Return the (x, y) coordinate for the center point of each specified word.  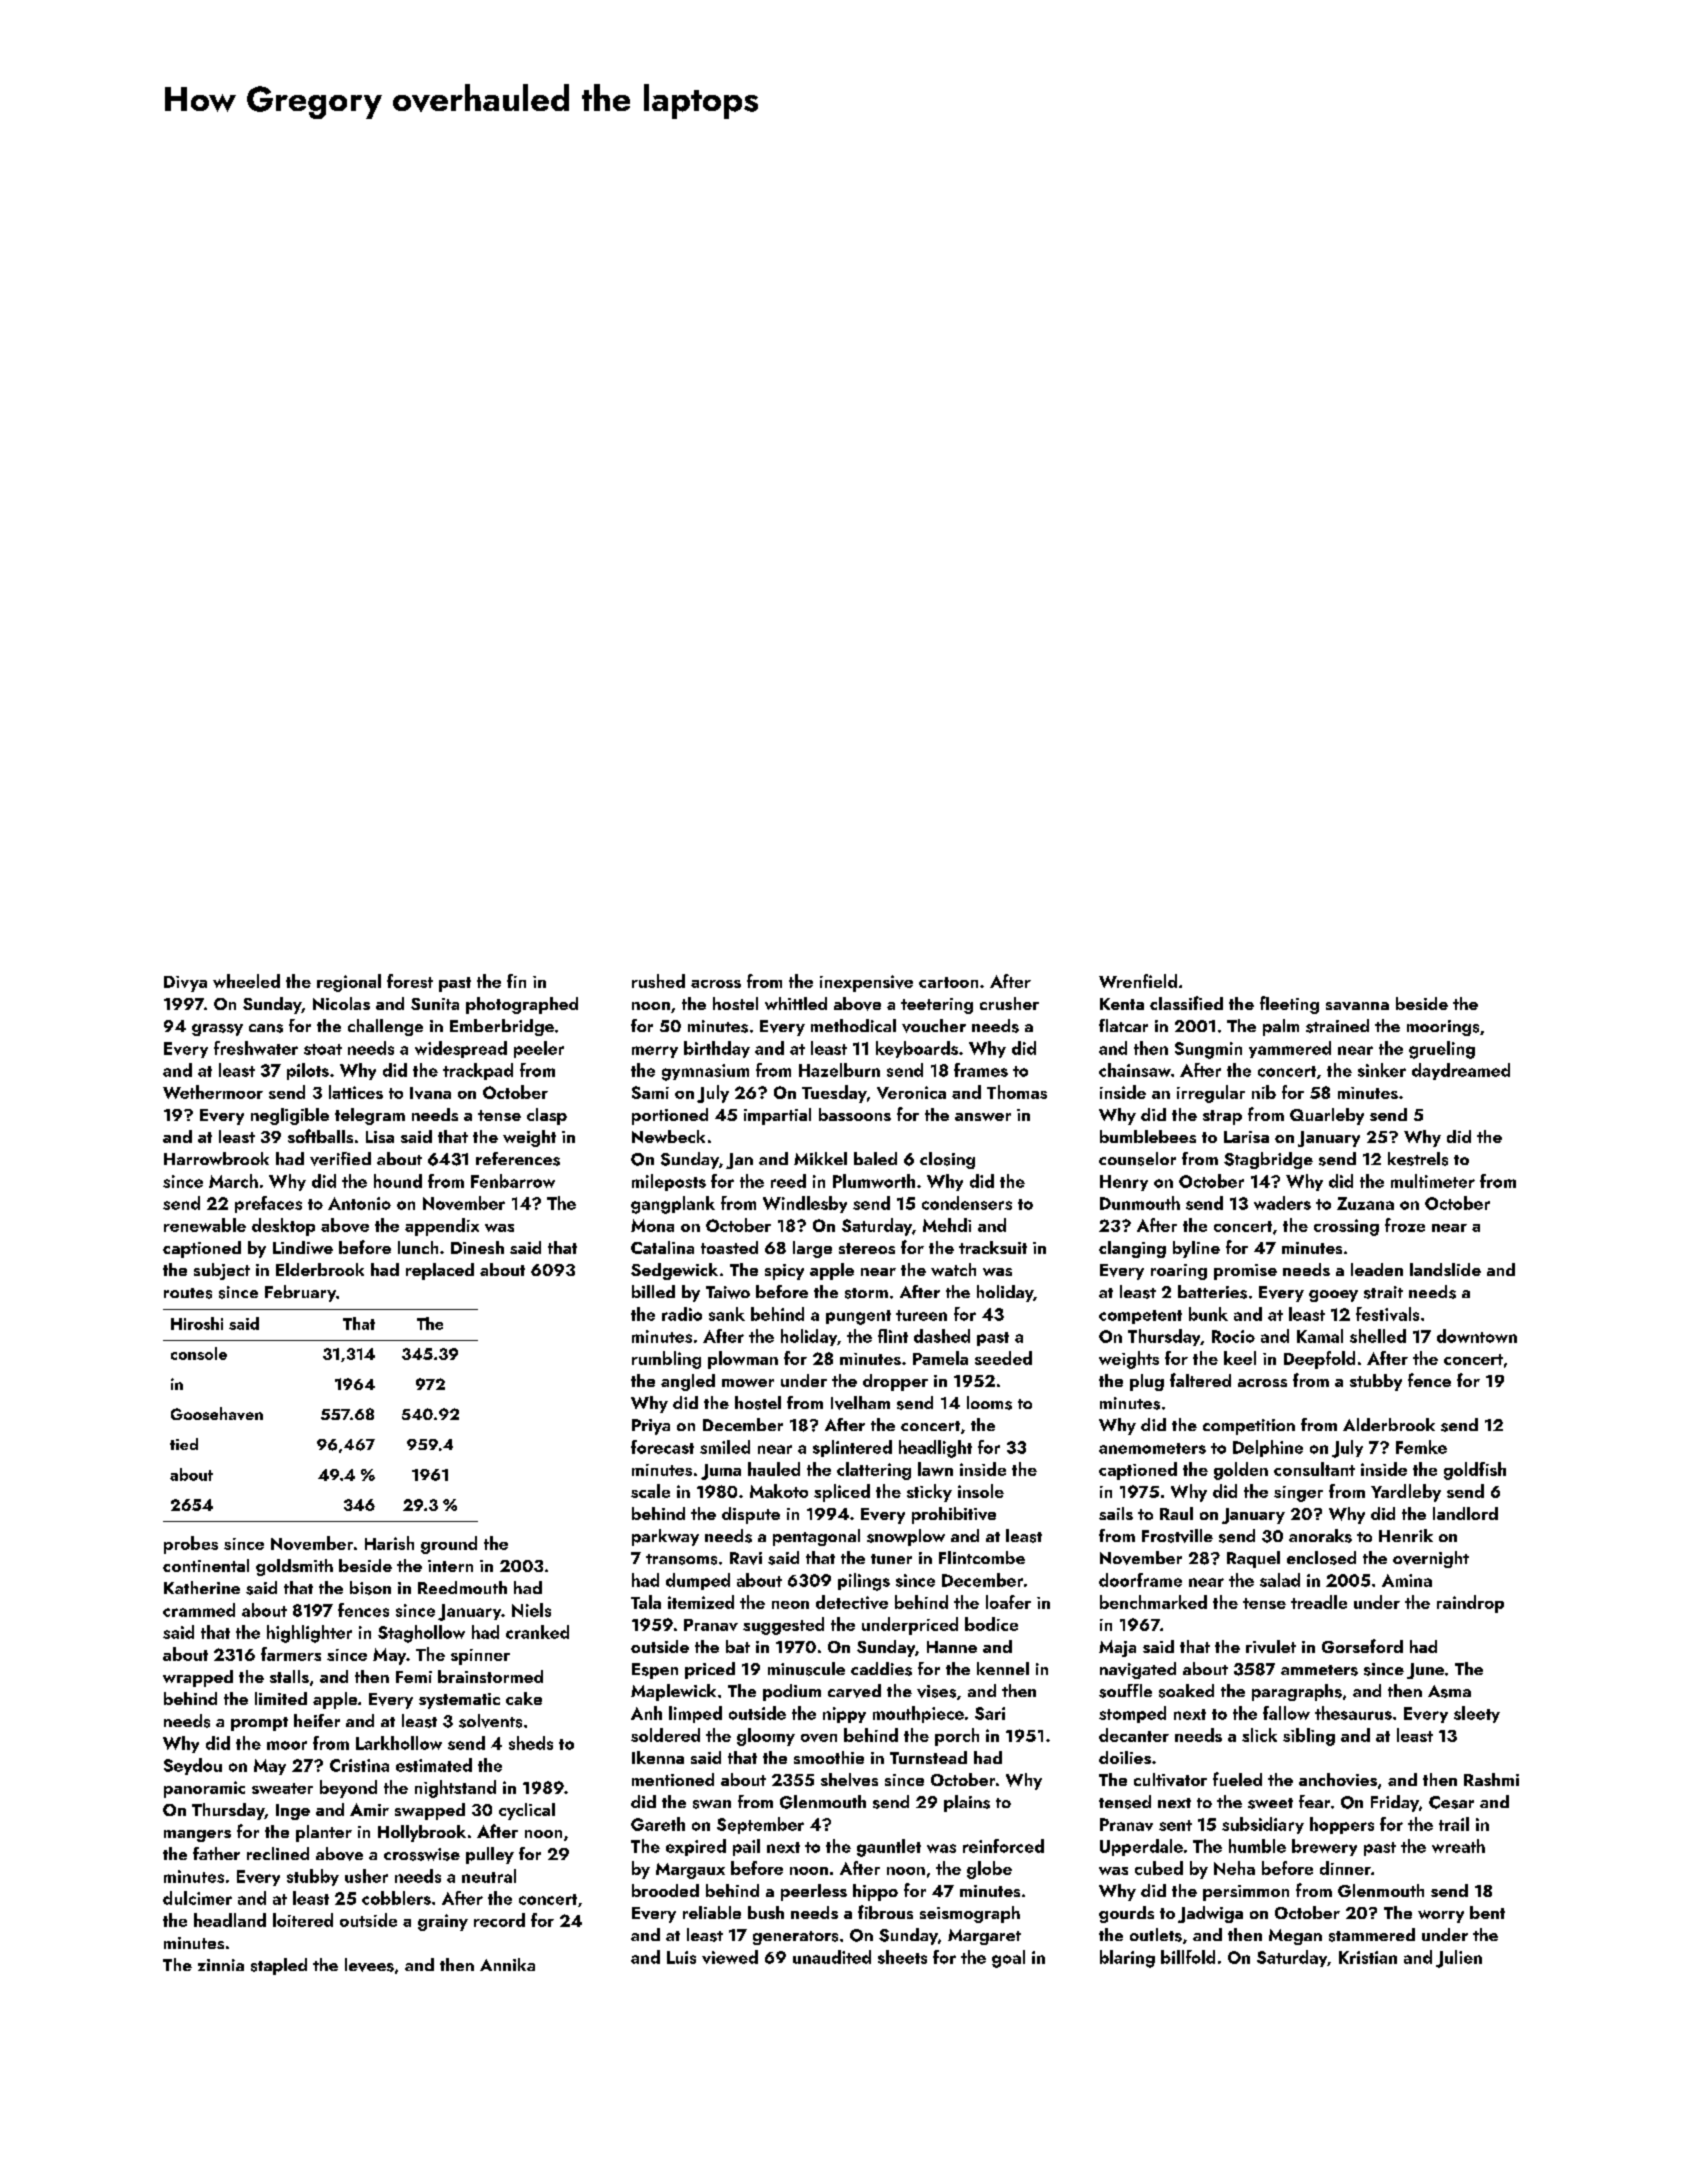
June (1425, 1671)
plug (1147, 1382)
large (812, 1249)
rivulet (1271, 1646)
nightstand (455, 1789)
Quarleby (1327, 1116)
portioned (670, 1116)
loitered (303, 1920)
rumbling (666, 1360)
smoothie (829, 1757)
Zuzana (1365, 1203)
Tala (646, 1602)
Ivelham (860, 1403)
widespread (461, 1049)
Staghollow (421, 1634)
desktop (283, 1227)
